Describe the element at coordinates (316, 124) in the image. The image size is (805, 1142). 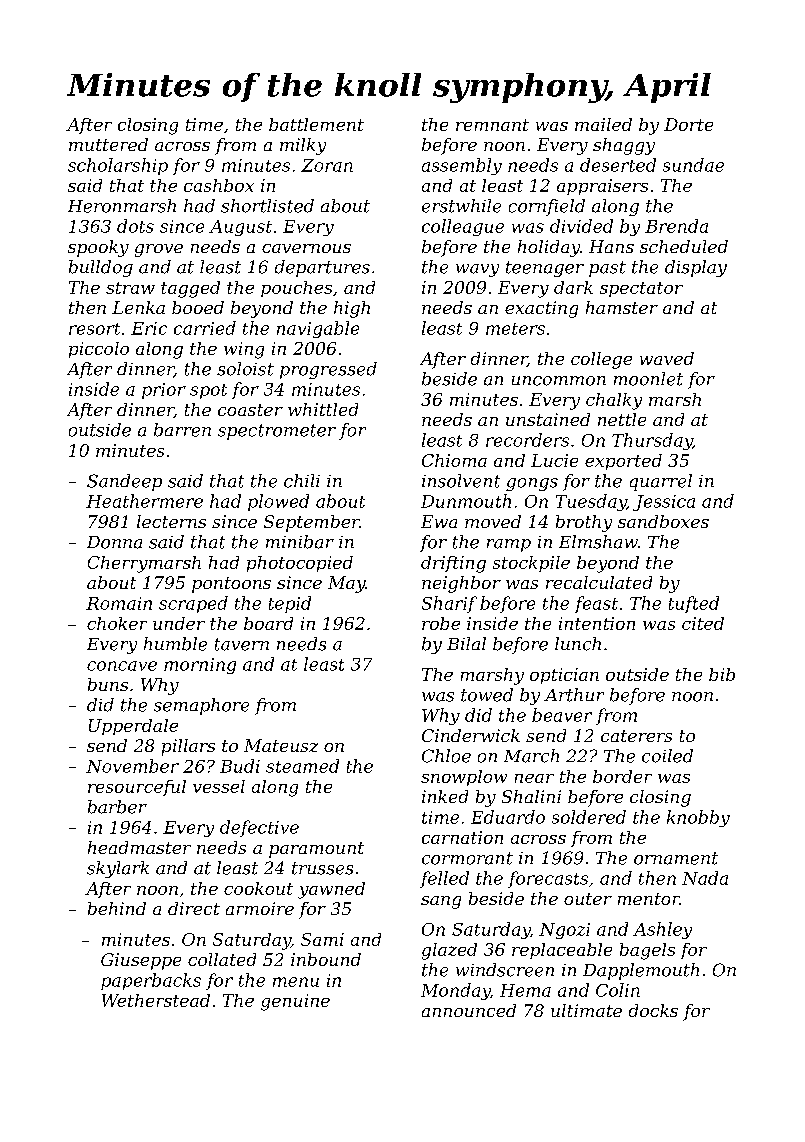
I see `battlement` at that location.
